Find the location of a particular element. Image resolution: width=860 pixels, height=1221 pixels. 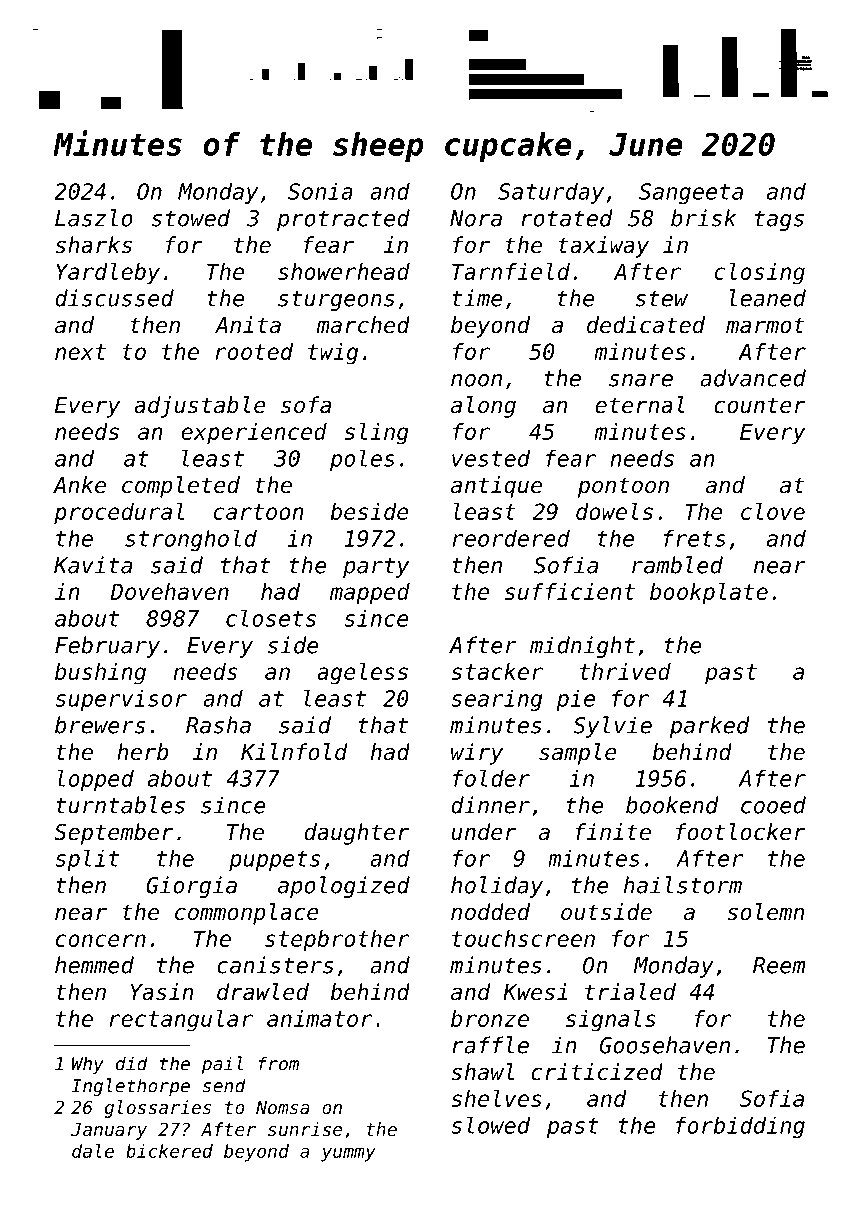

commonplace is located at coordinates (247, 914).
